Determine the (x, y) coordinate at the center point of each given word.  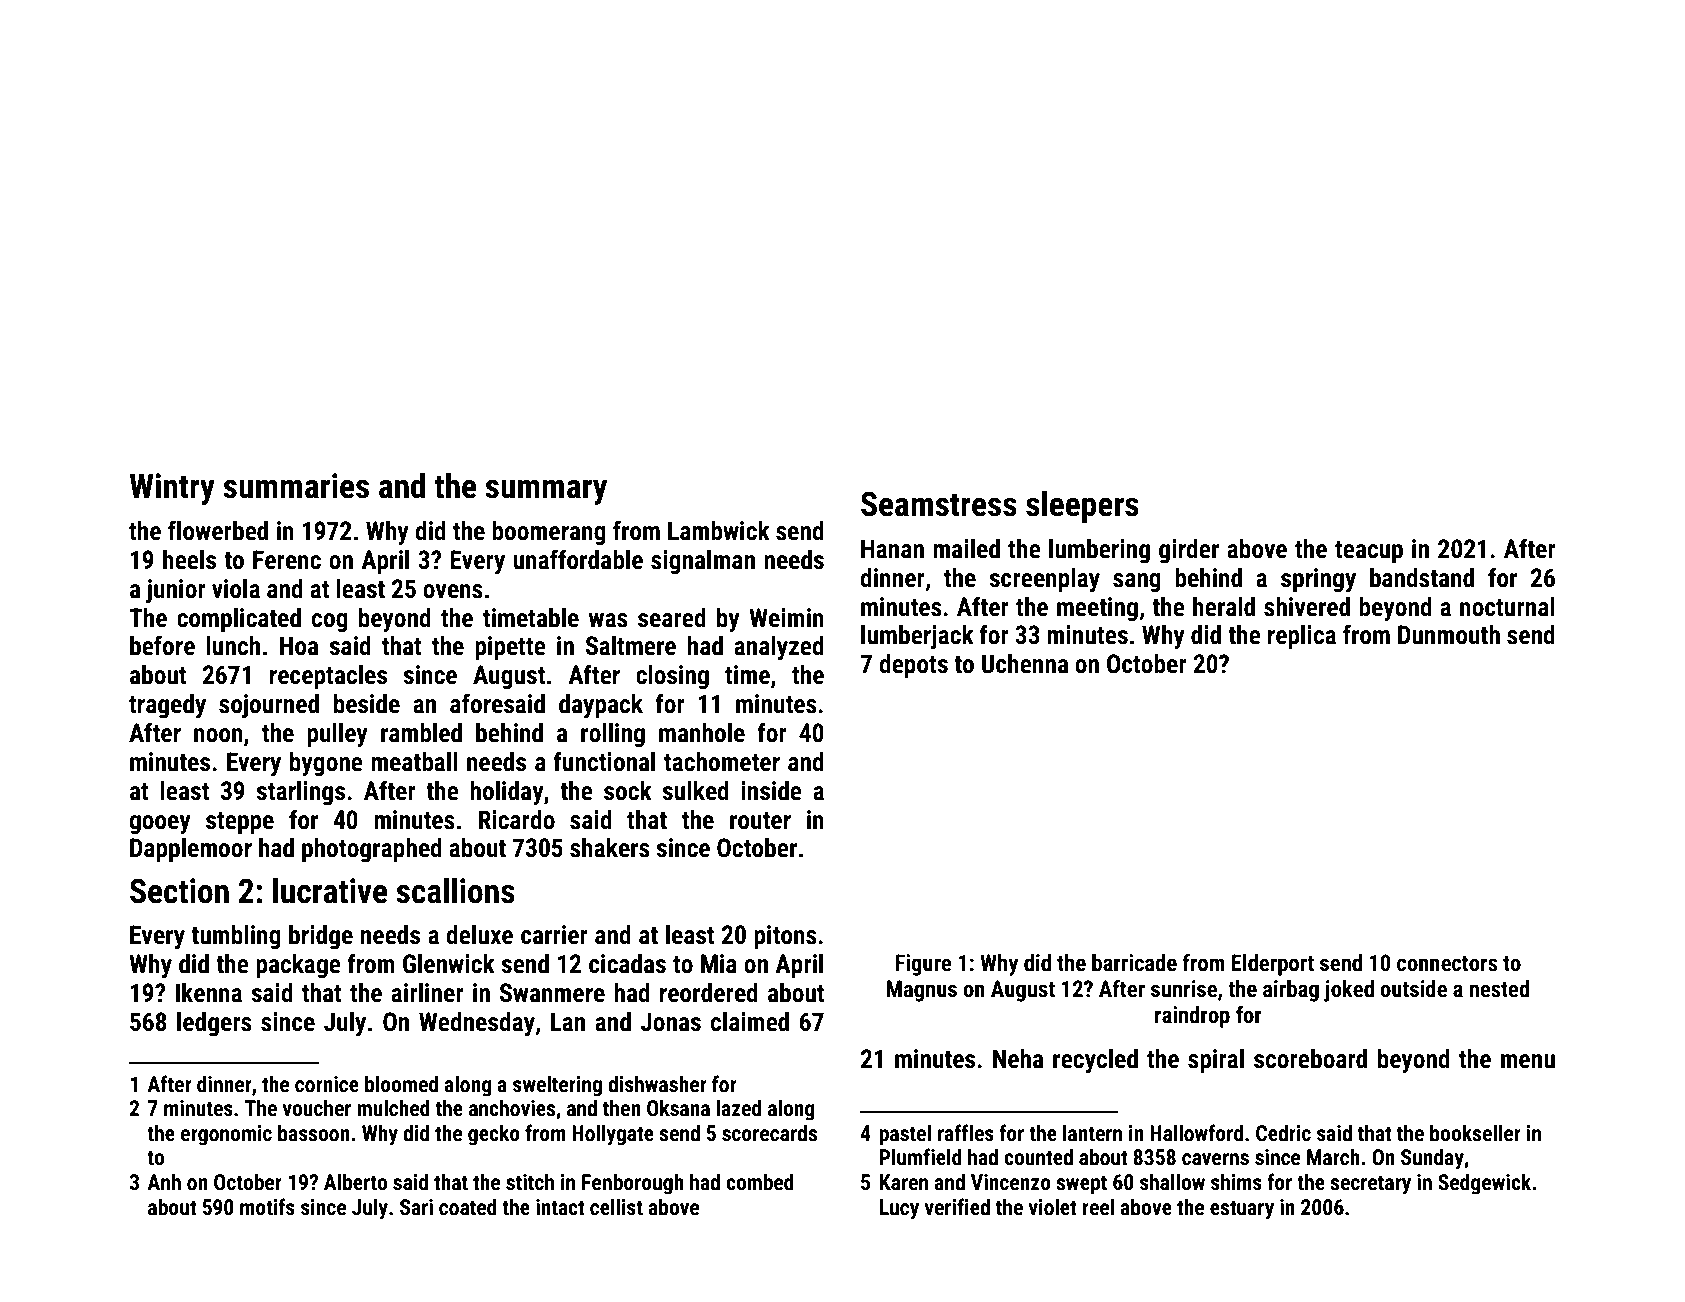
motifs (267, 1207)
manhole (702, 733)
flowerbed (218, 530)
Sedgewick (1484, 1184)
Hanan (892, 549)
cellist (616, 1207)
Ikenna (209, 993)
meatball (414, 762)
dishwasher (657, 1084)
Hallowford (1196, 1132)
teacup (1369, 552)
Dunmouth (1449, 635)
